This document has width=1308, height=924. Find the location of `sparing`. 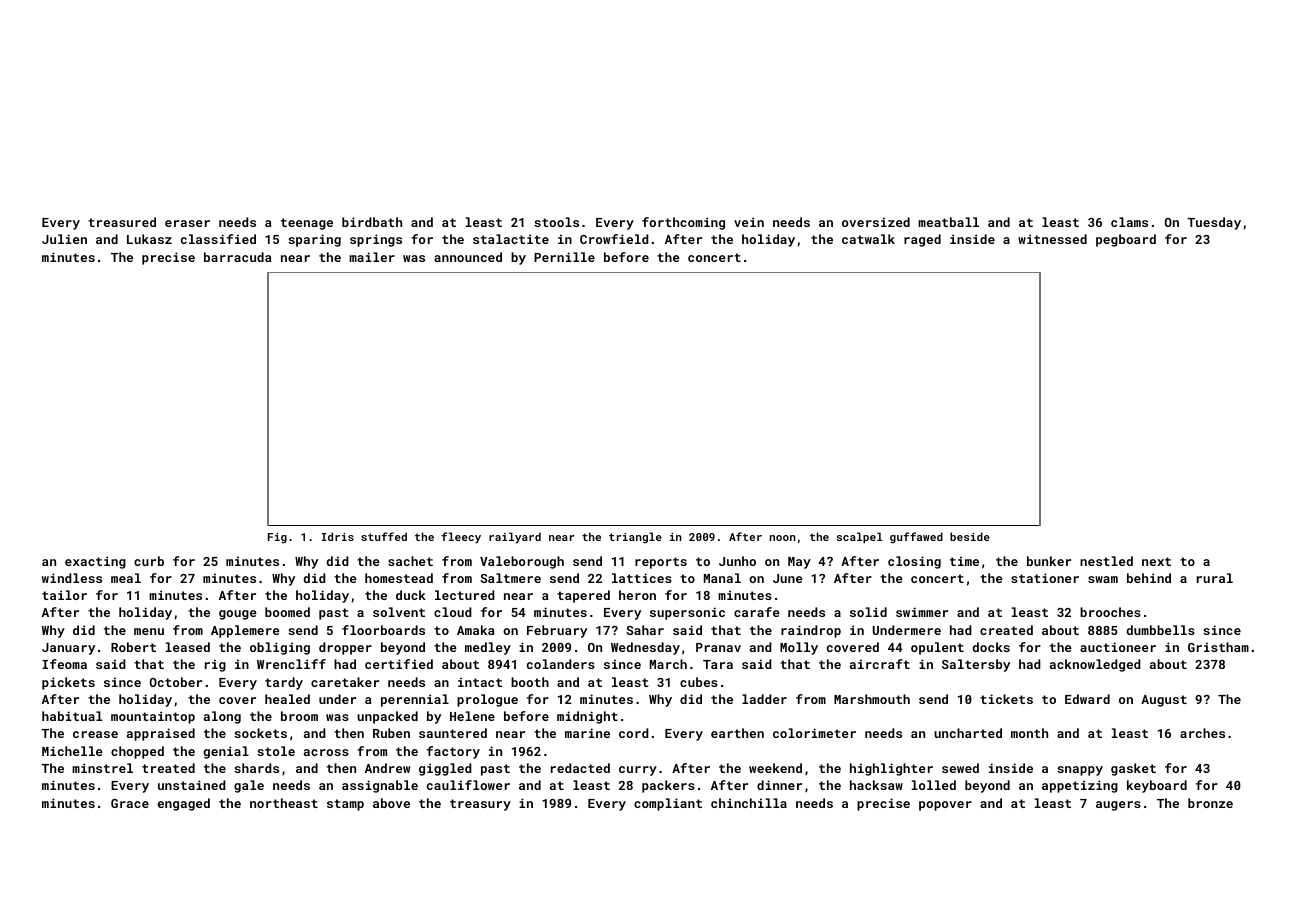

sparing is located at coordinates (314, 240).
